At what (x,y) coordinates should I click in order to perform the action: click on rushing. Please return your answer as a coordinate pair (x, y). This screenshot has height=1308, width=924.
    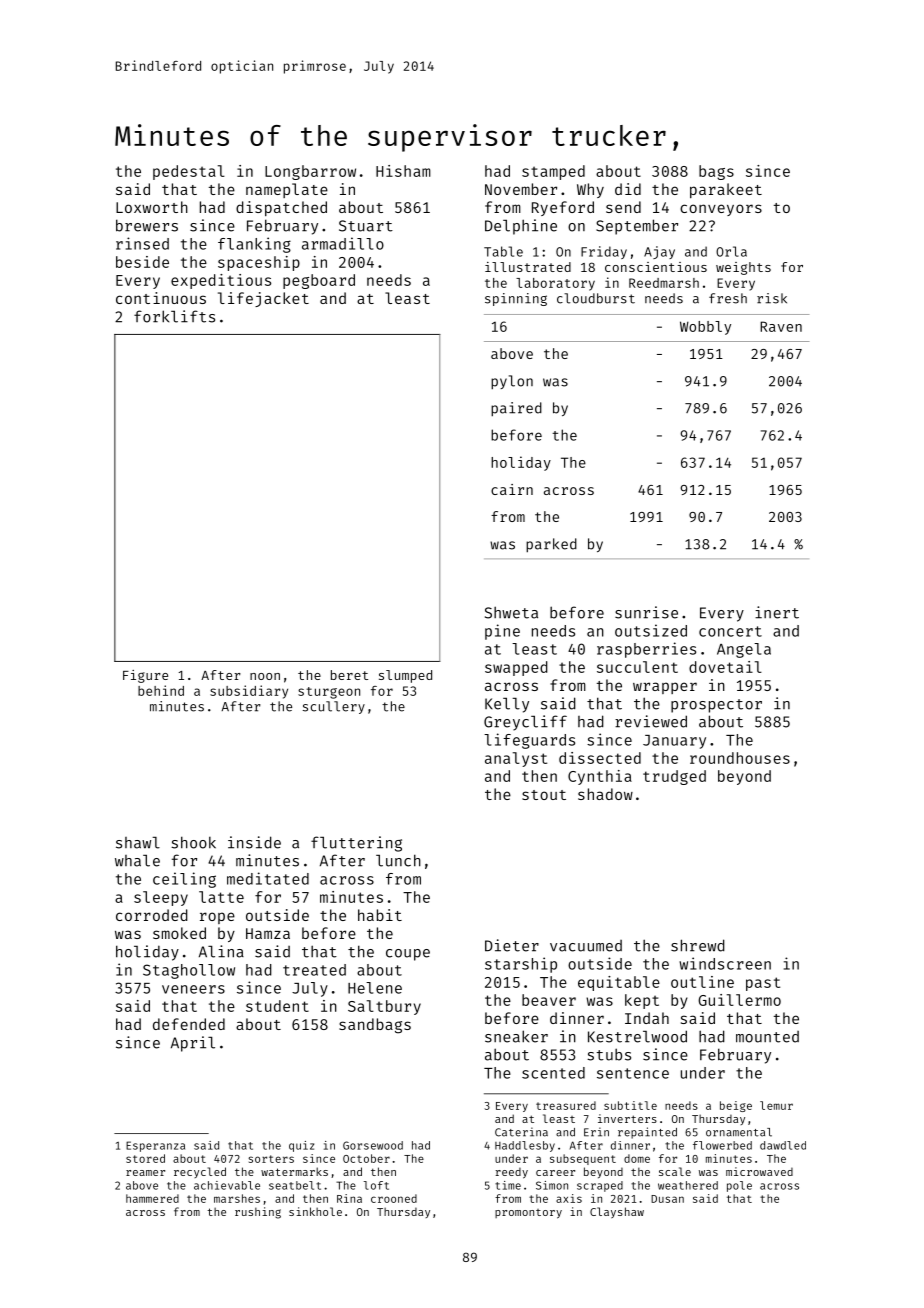
    Looking at the image, I should click on (258, 1213).
